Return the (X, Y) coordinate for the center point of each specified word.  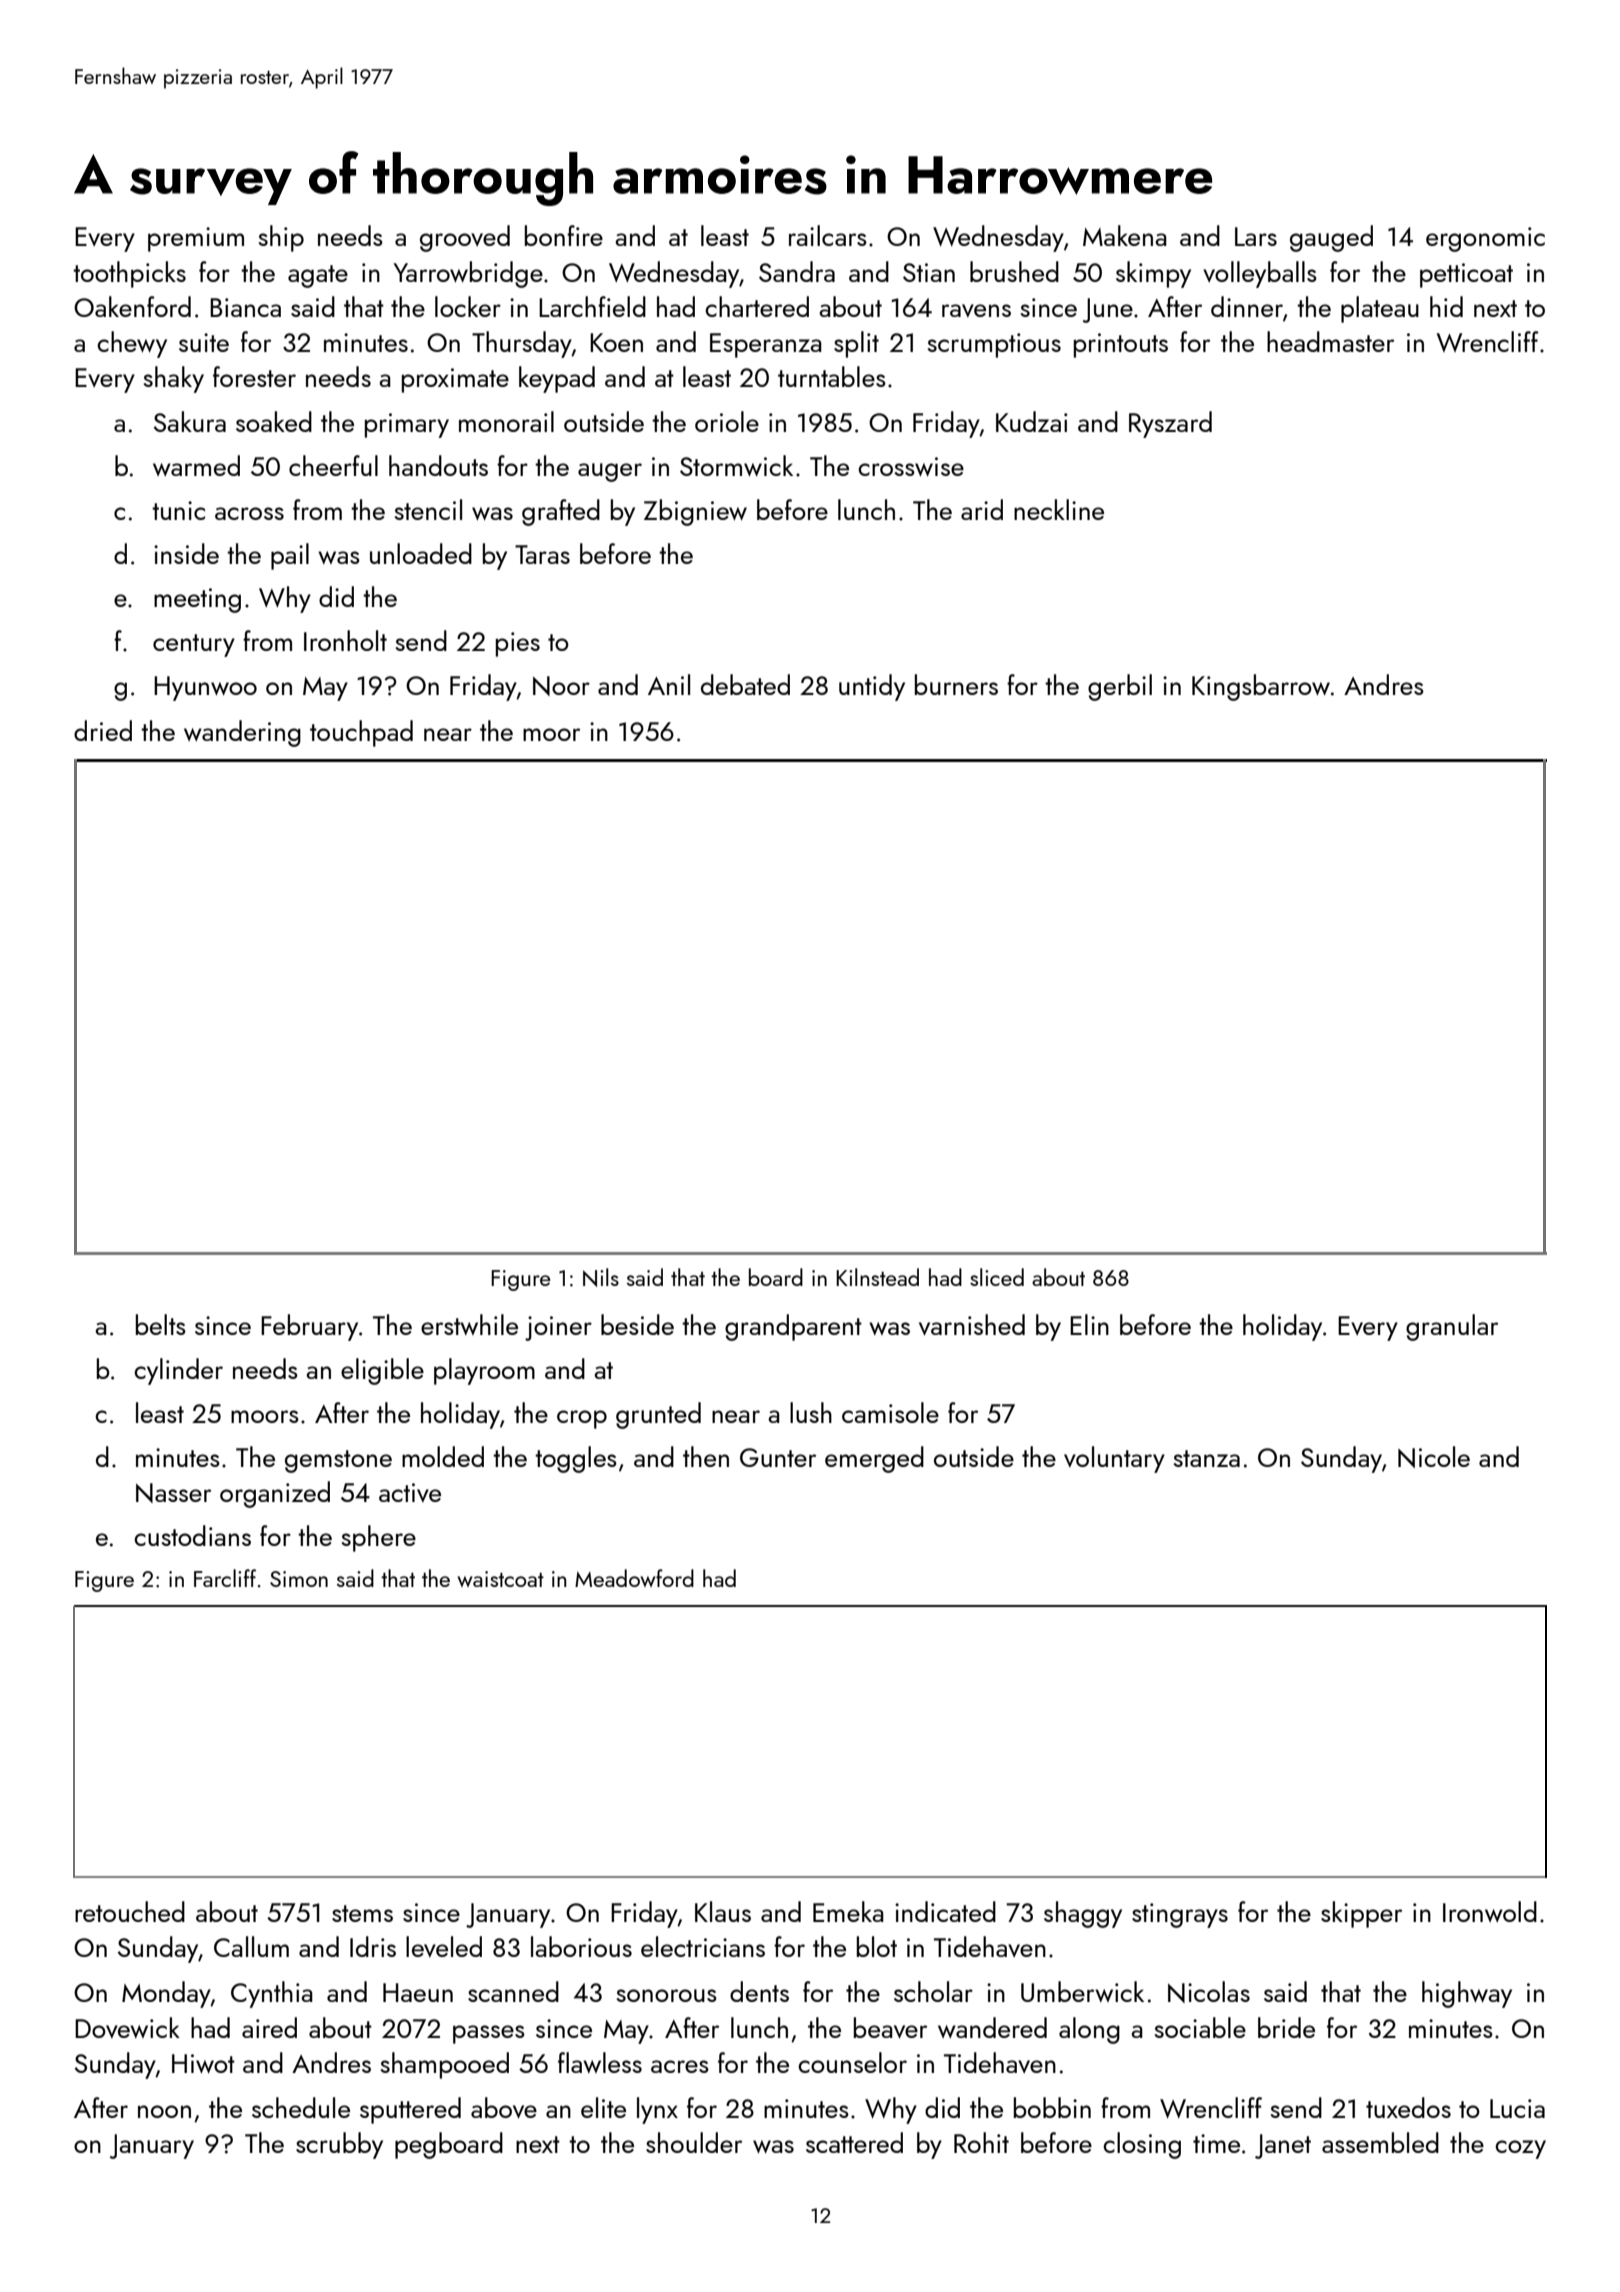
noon (164, 2111)
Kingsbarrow (1261, 687)
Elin (1089, 1324)
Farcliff (225, 1578)
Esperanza (766, 345)
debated (745, 684)
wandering (242, 733)
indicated (945, 1911)
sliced (997, 1277)
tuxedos (1408, 2107)
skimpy (1153, 274)
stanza (1207, 1458)
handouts (438, 465)
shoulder (694, 2142)
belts (161, 1324)
